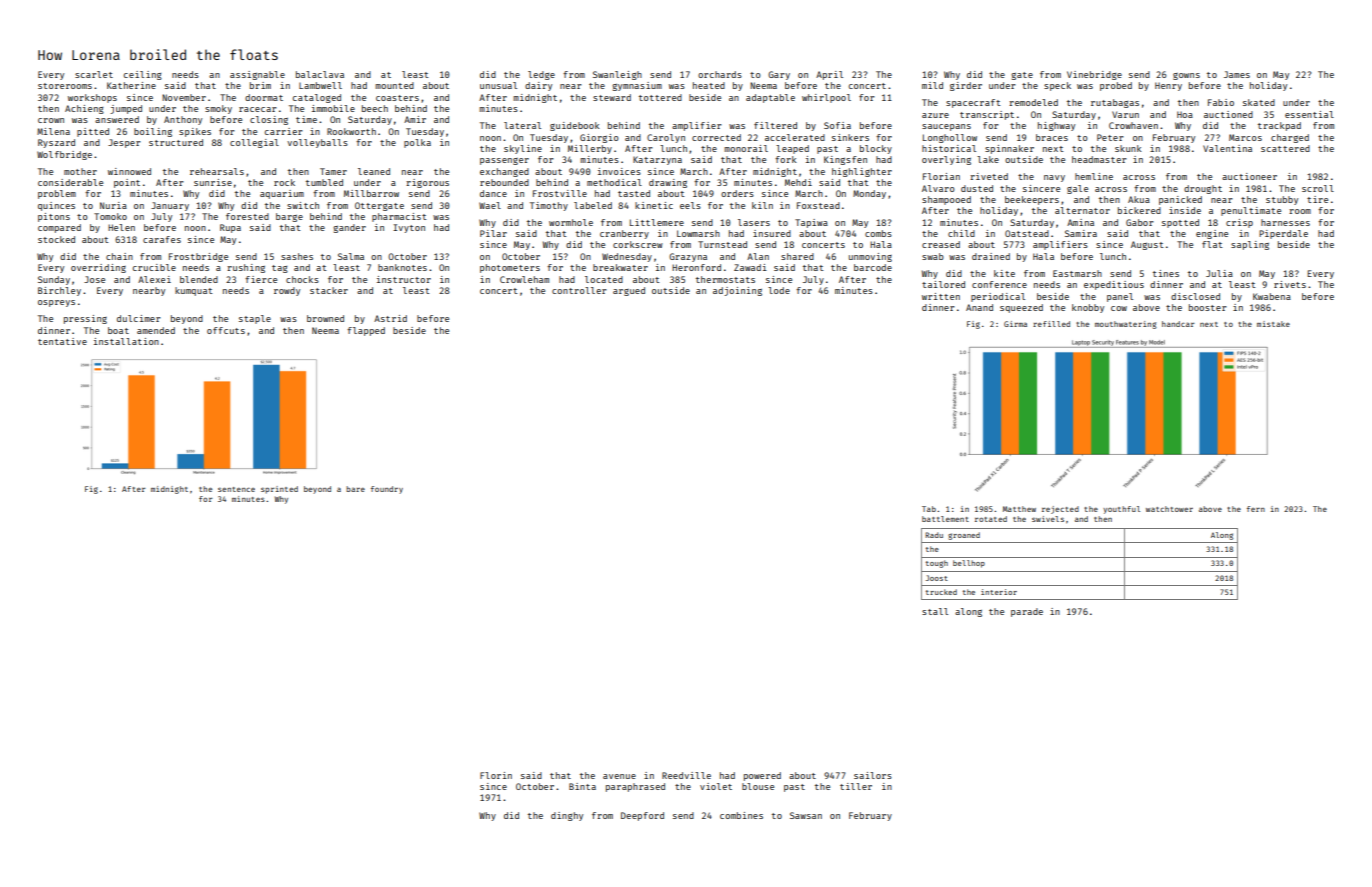  What do you see at coordinates (1256, 509) in the document?
I see `fern` at bounding box center [1256, 509].
